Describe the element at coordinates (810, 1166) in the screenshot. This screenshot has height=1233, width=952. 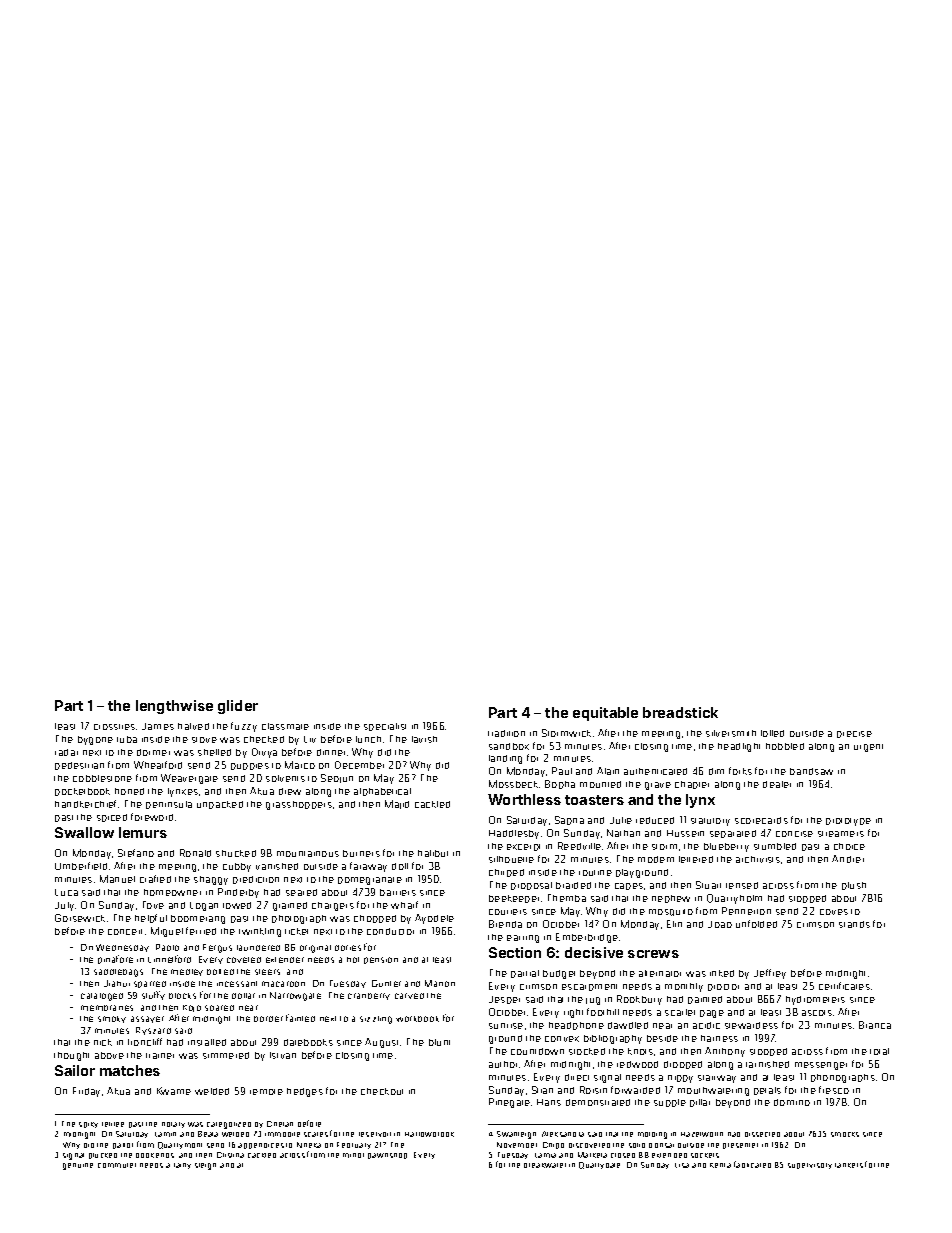
I see `supervisory` at that location.
